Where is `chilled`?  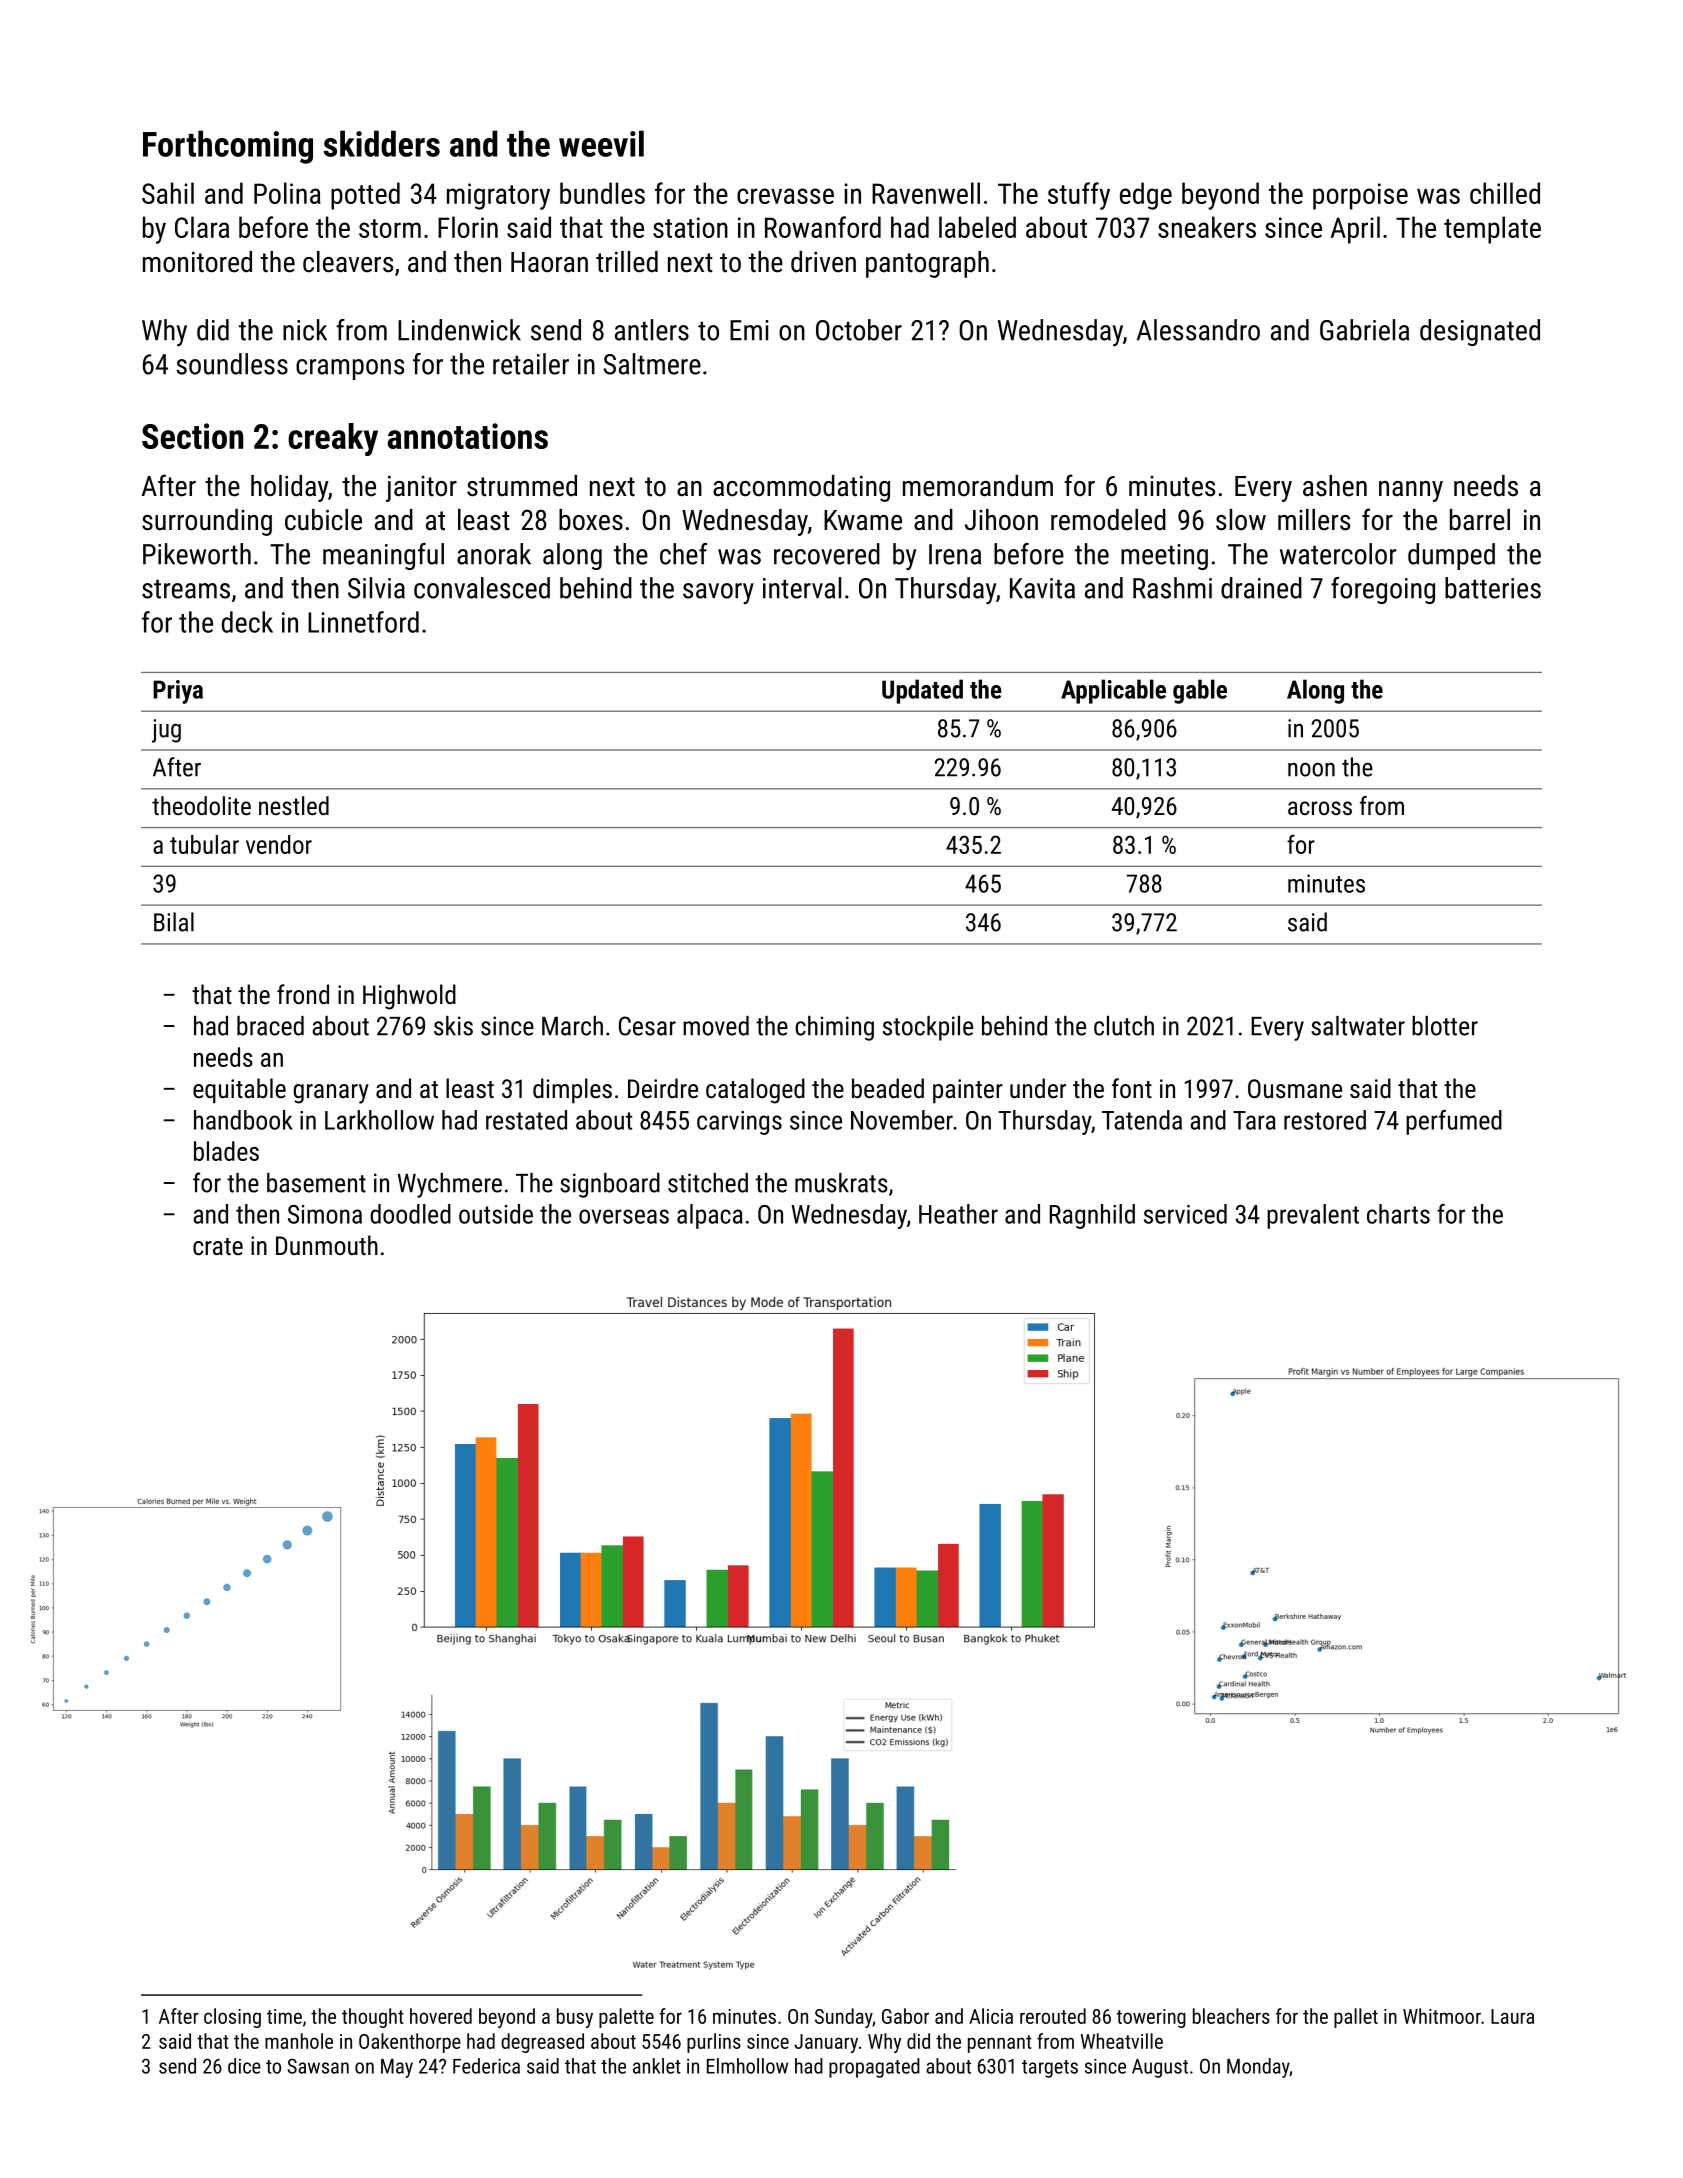 chilled is located at coordinates (1505, 193).
